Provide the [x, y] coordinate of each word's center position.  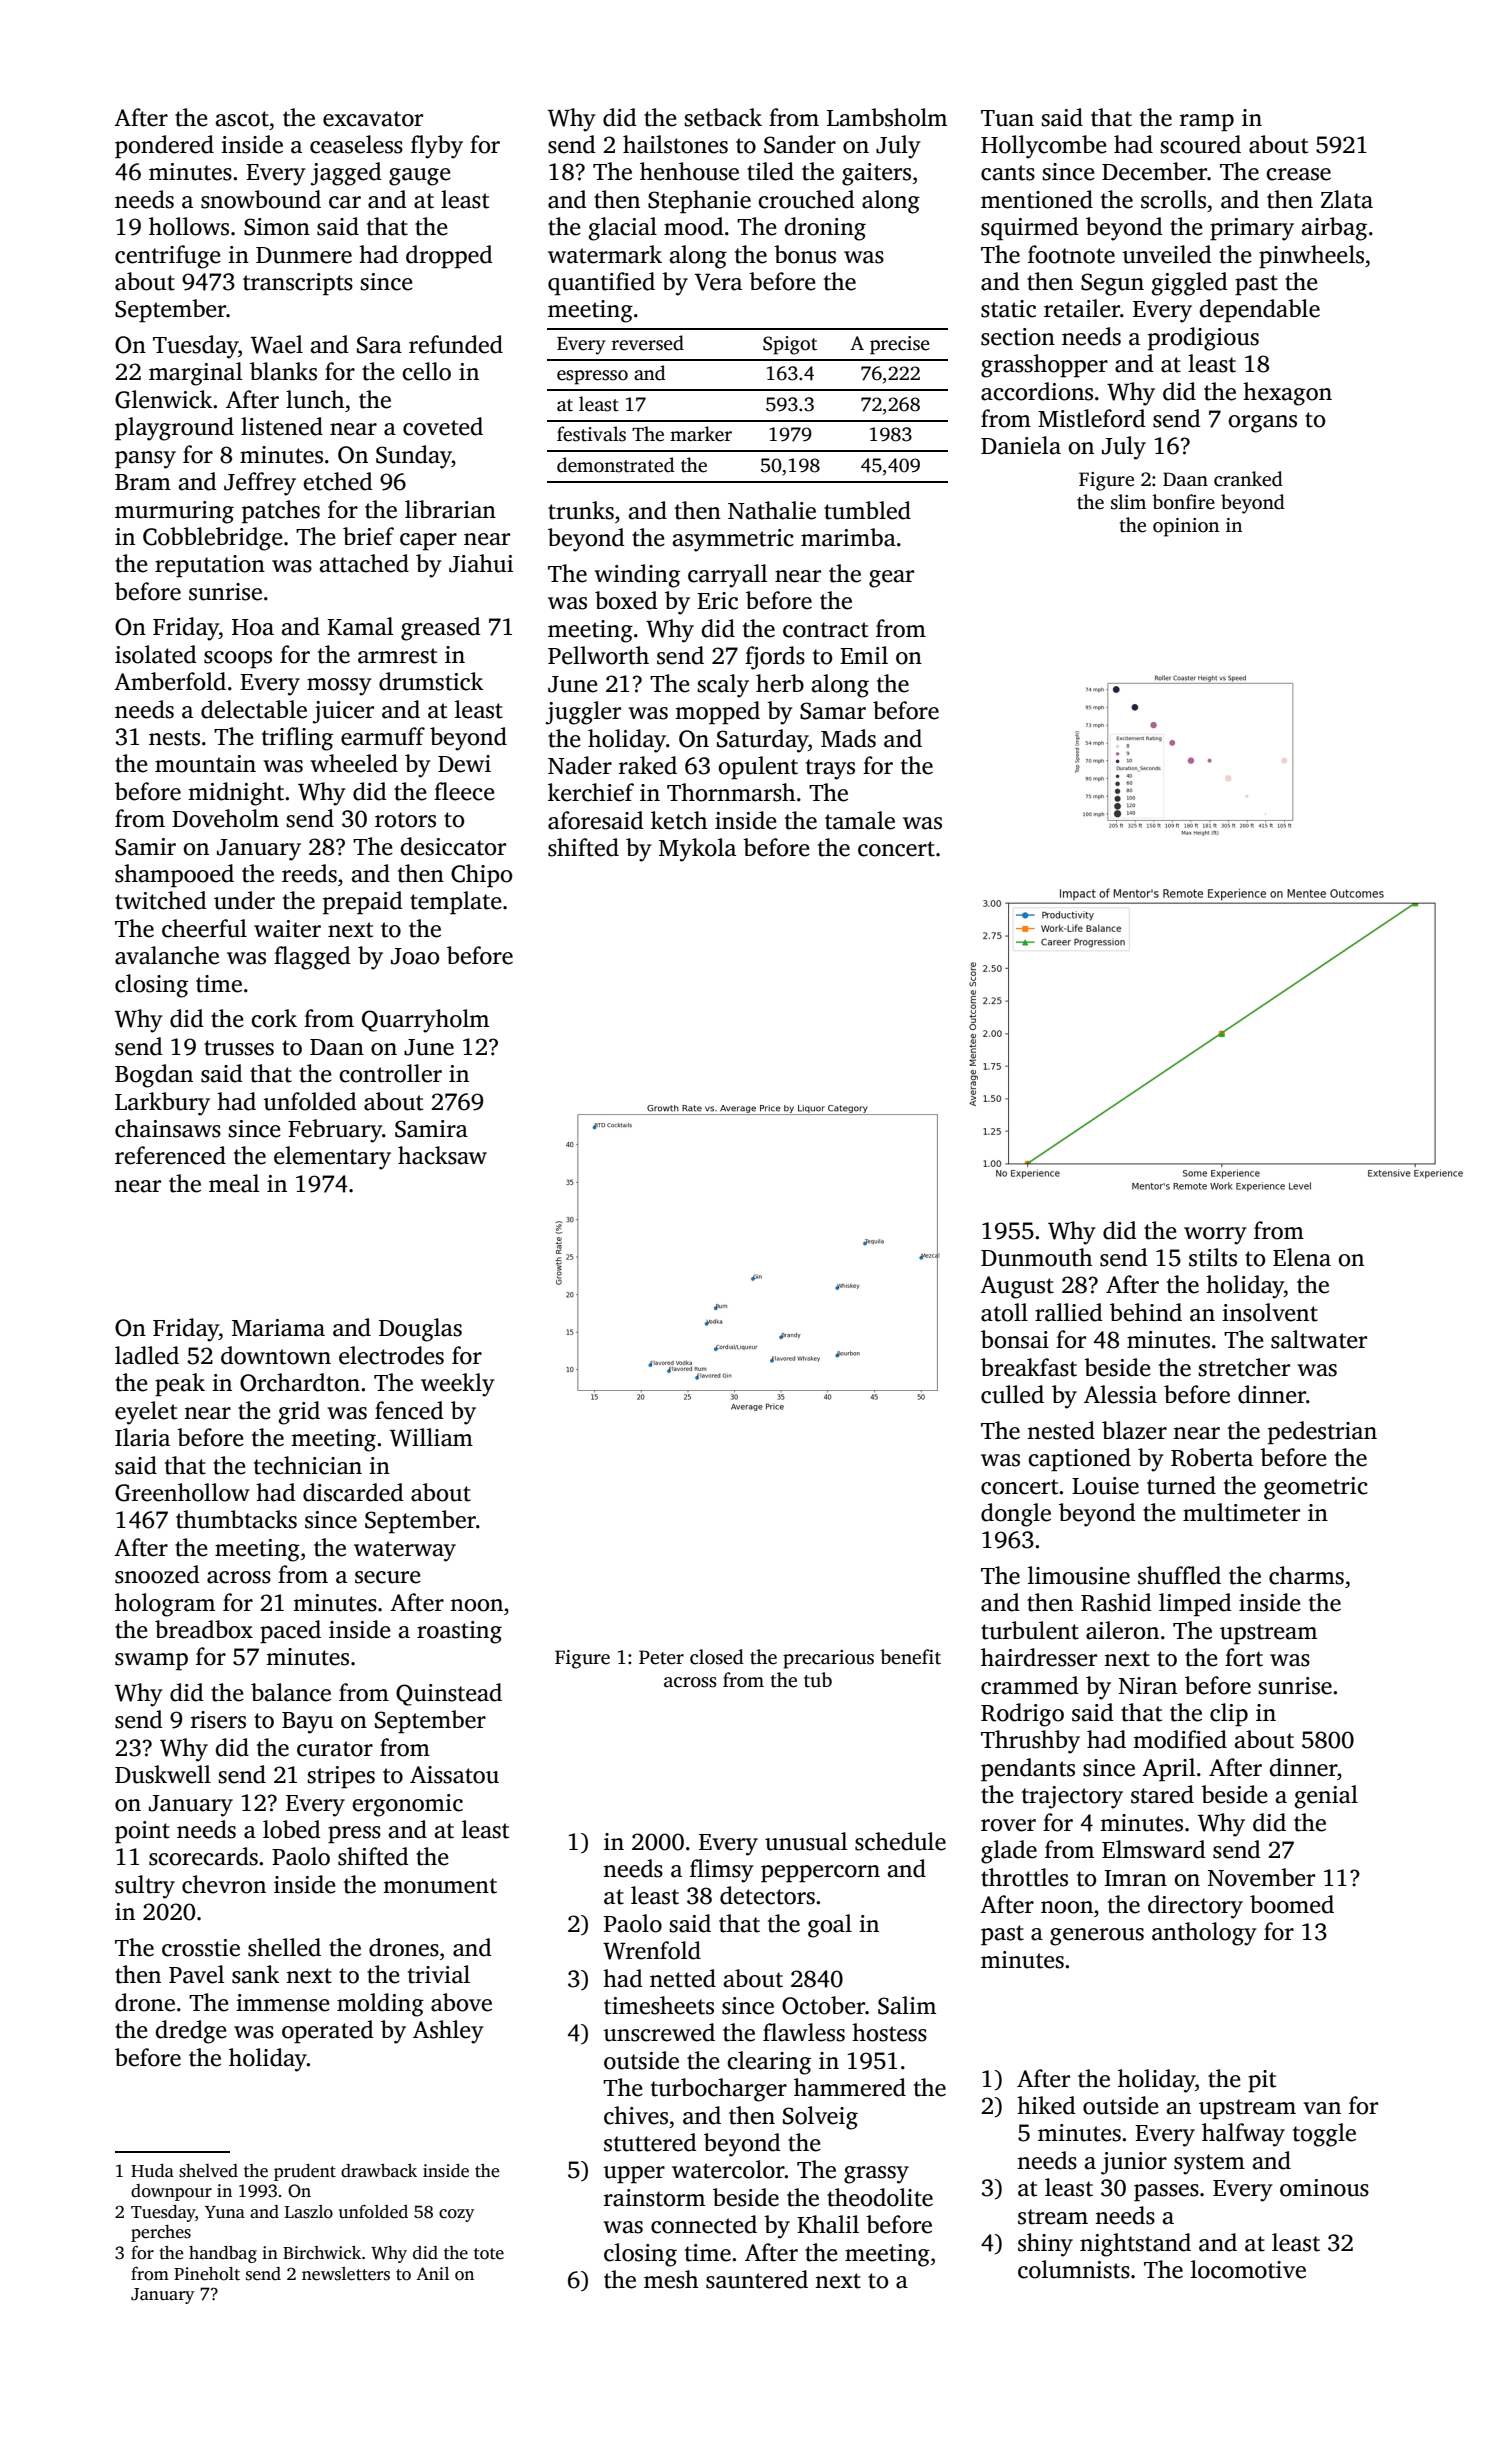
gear [891, 579]
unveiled [1167, 254]
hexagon [1287, 394]
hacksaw [442, 1155]
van [1322, 2108]
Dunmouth [1036, 1257]
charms [1306, 1575]
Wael [277, 344]
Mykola [697, 850]
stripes [341, 1777]
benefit [910, 1657]
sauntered [757, 2279]
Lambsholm [887, 117]
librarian [450, 509]
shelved [208, 2171]
